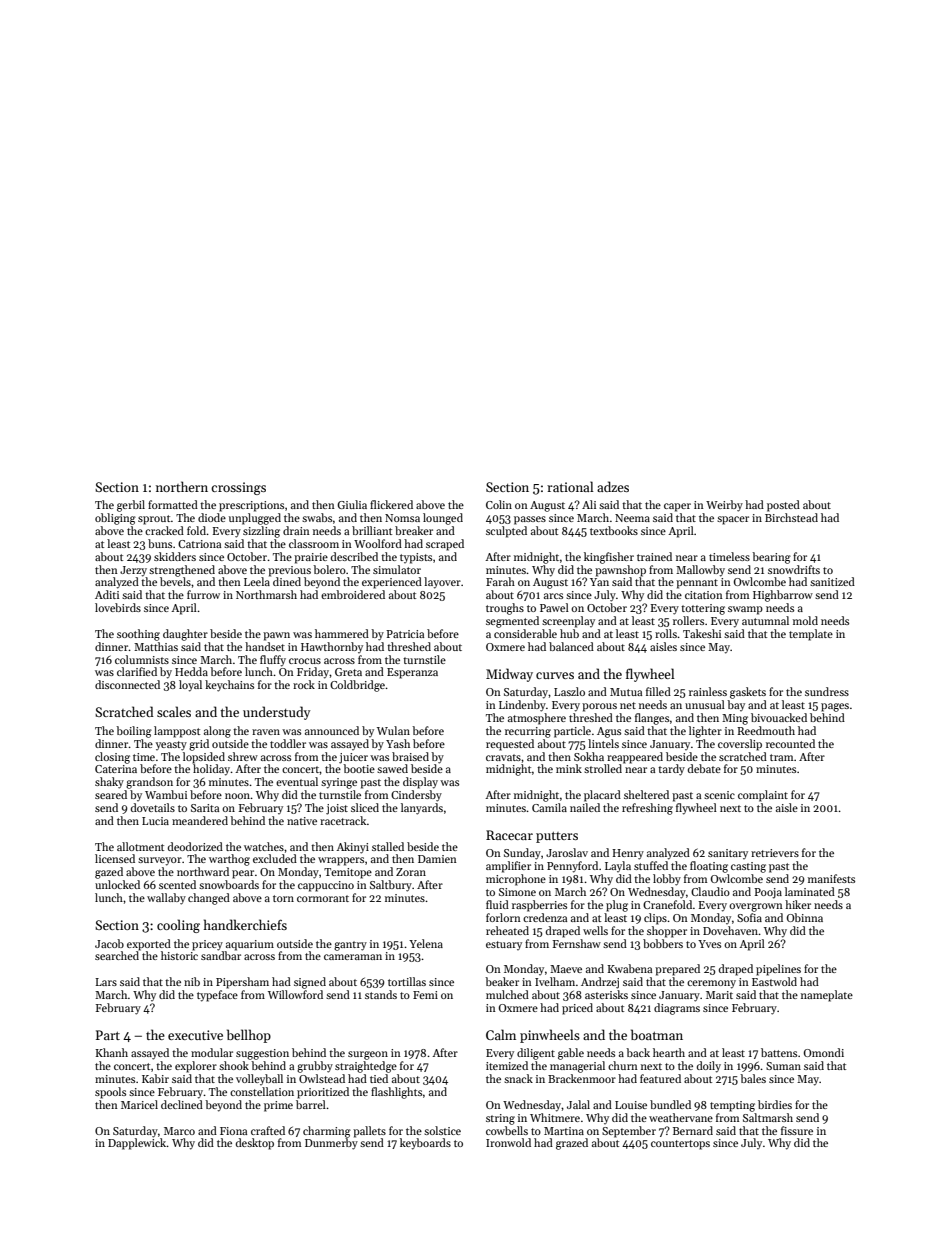 This screenshot has height=1233, width=952. Describe the element at coordinates (407, 981) in the screenshot. I see `tortillas` at that location.
